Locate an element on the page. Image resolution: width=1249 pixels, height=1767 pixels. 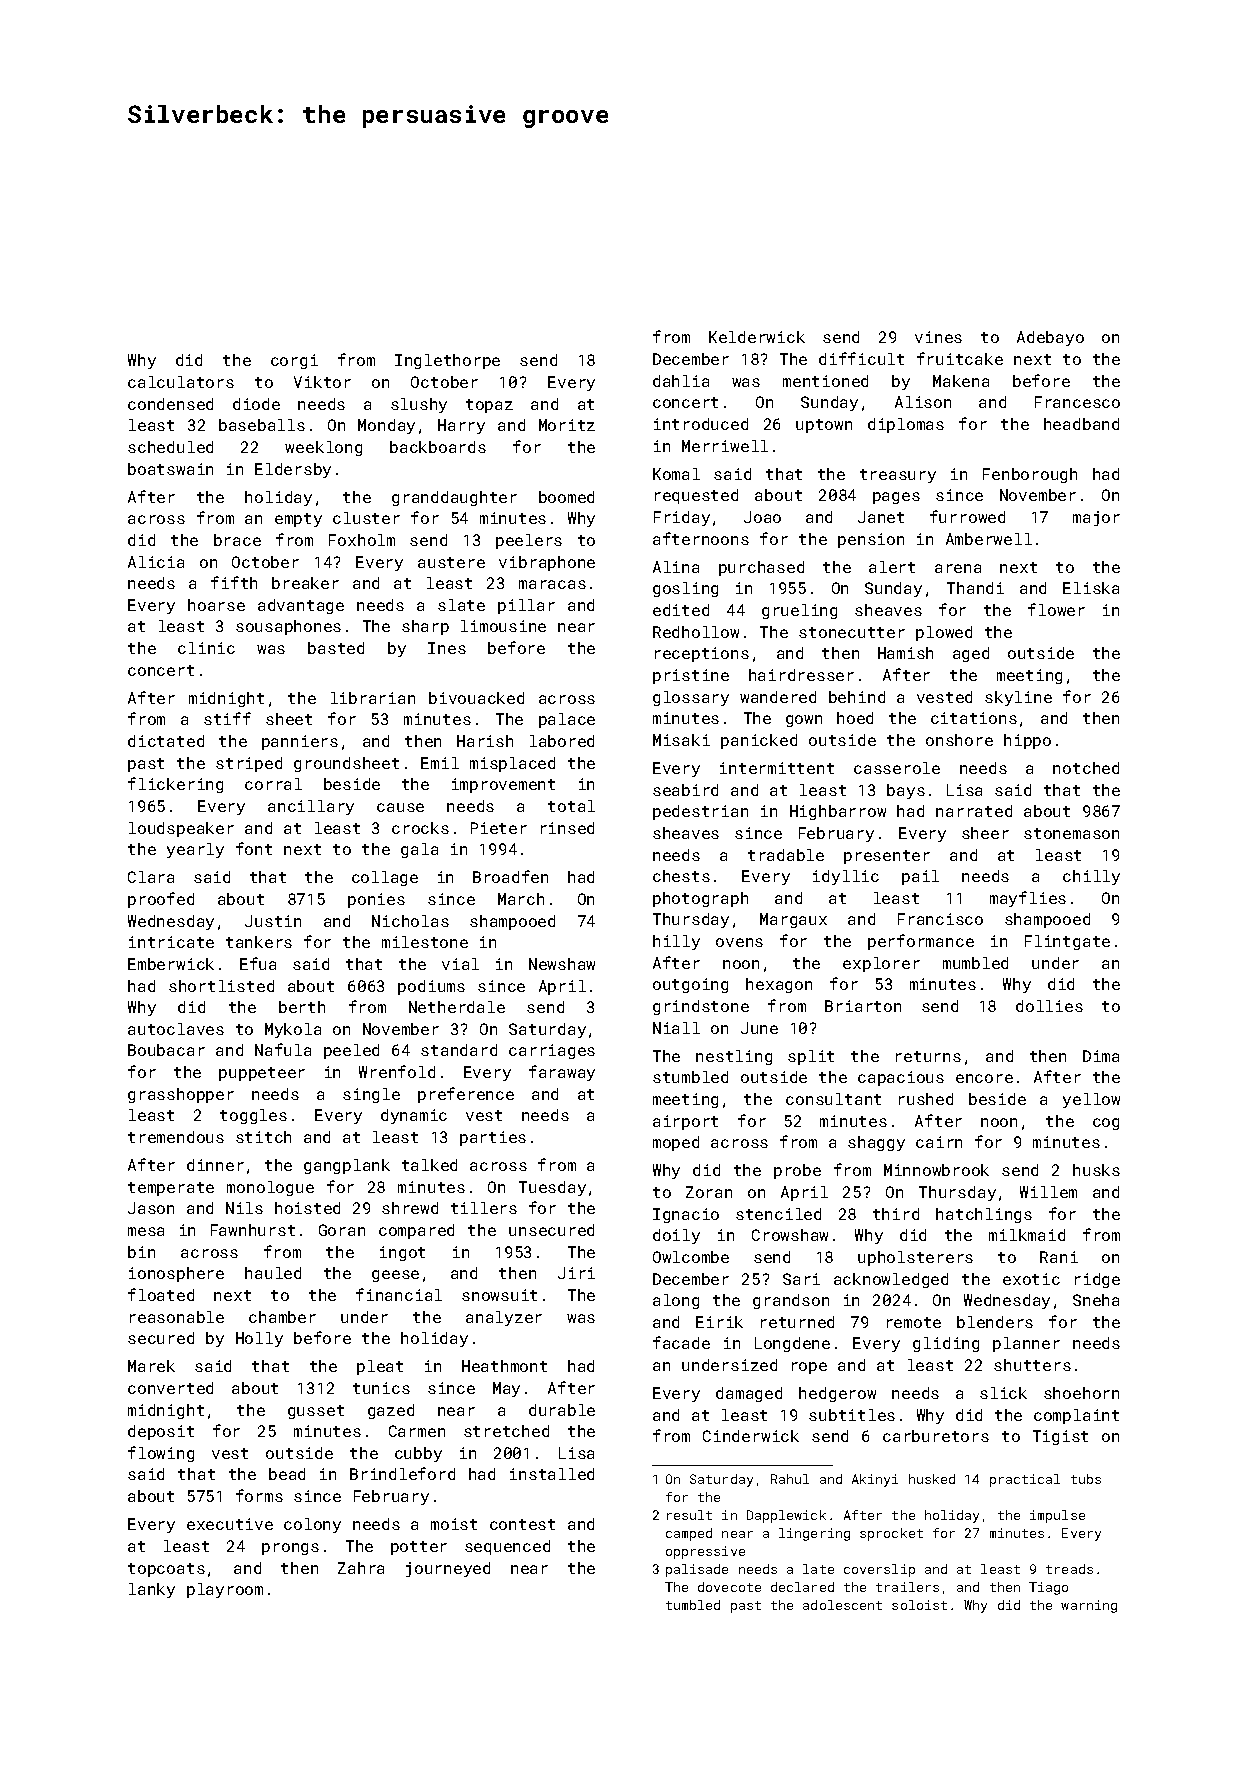
yellow is located at coordinates (1091, 1100).
